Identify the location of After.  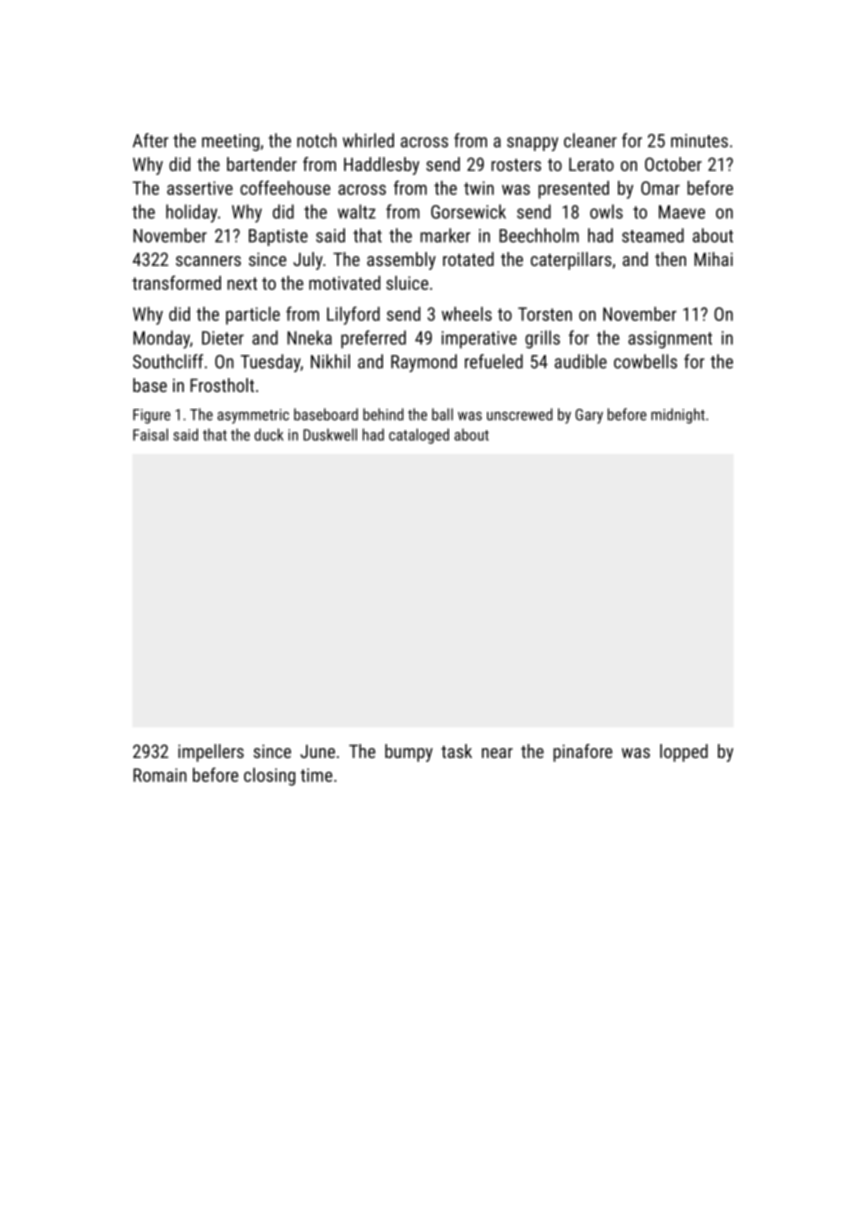
(150, 140).
